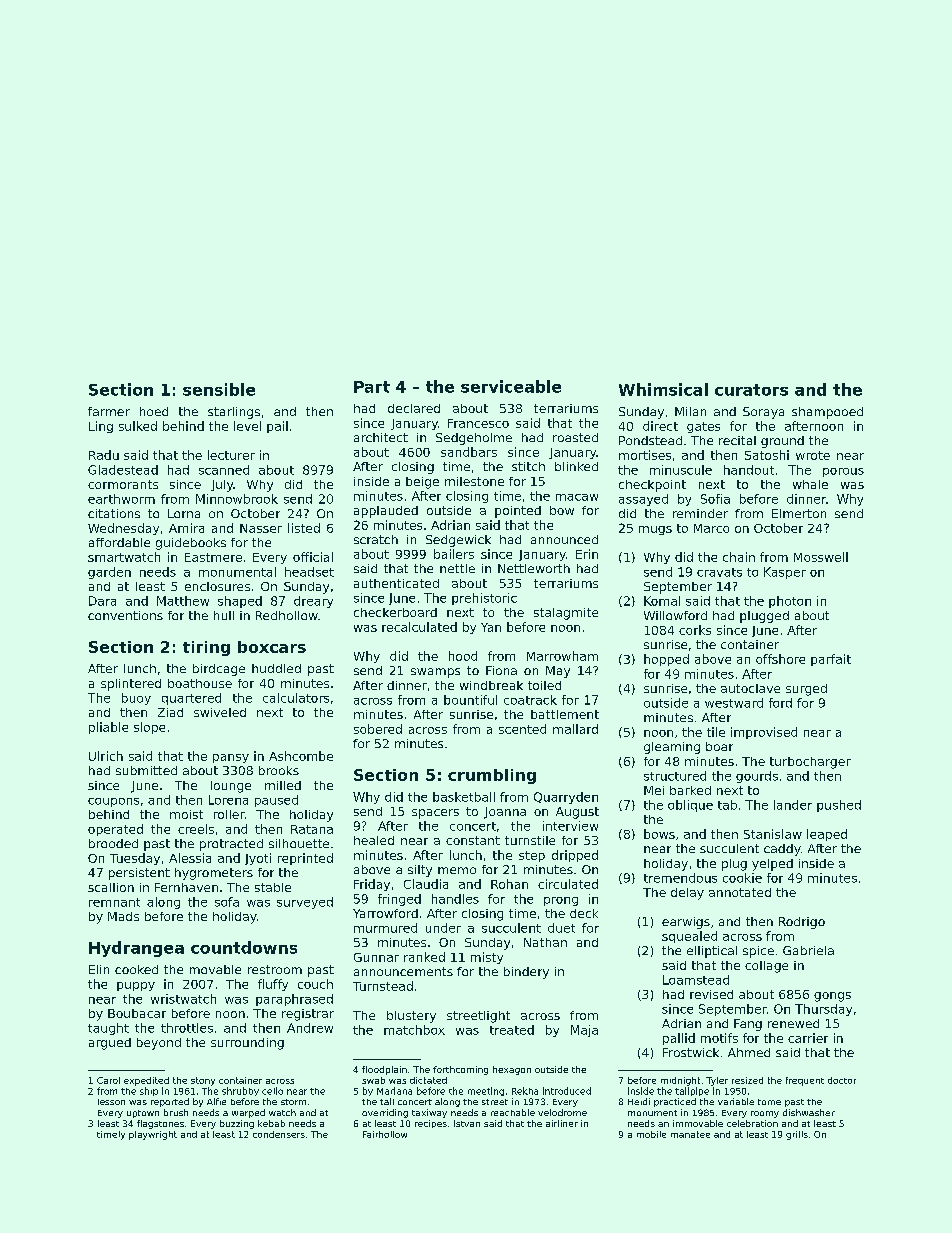 The image size is (952, 1233). What do you see at coordinates (734, 703) in the screenshot?
I see `westward` at bounding box center [734, 703].
